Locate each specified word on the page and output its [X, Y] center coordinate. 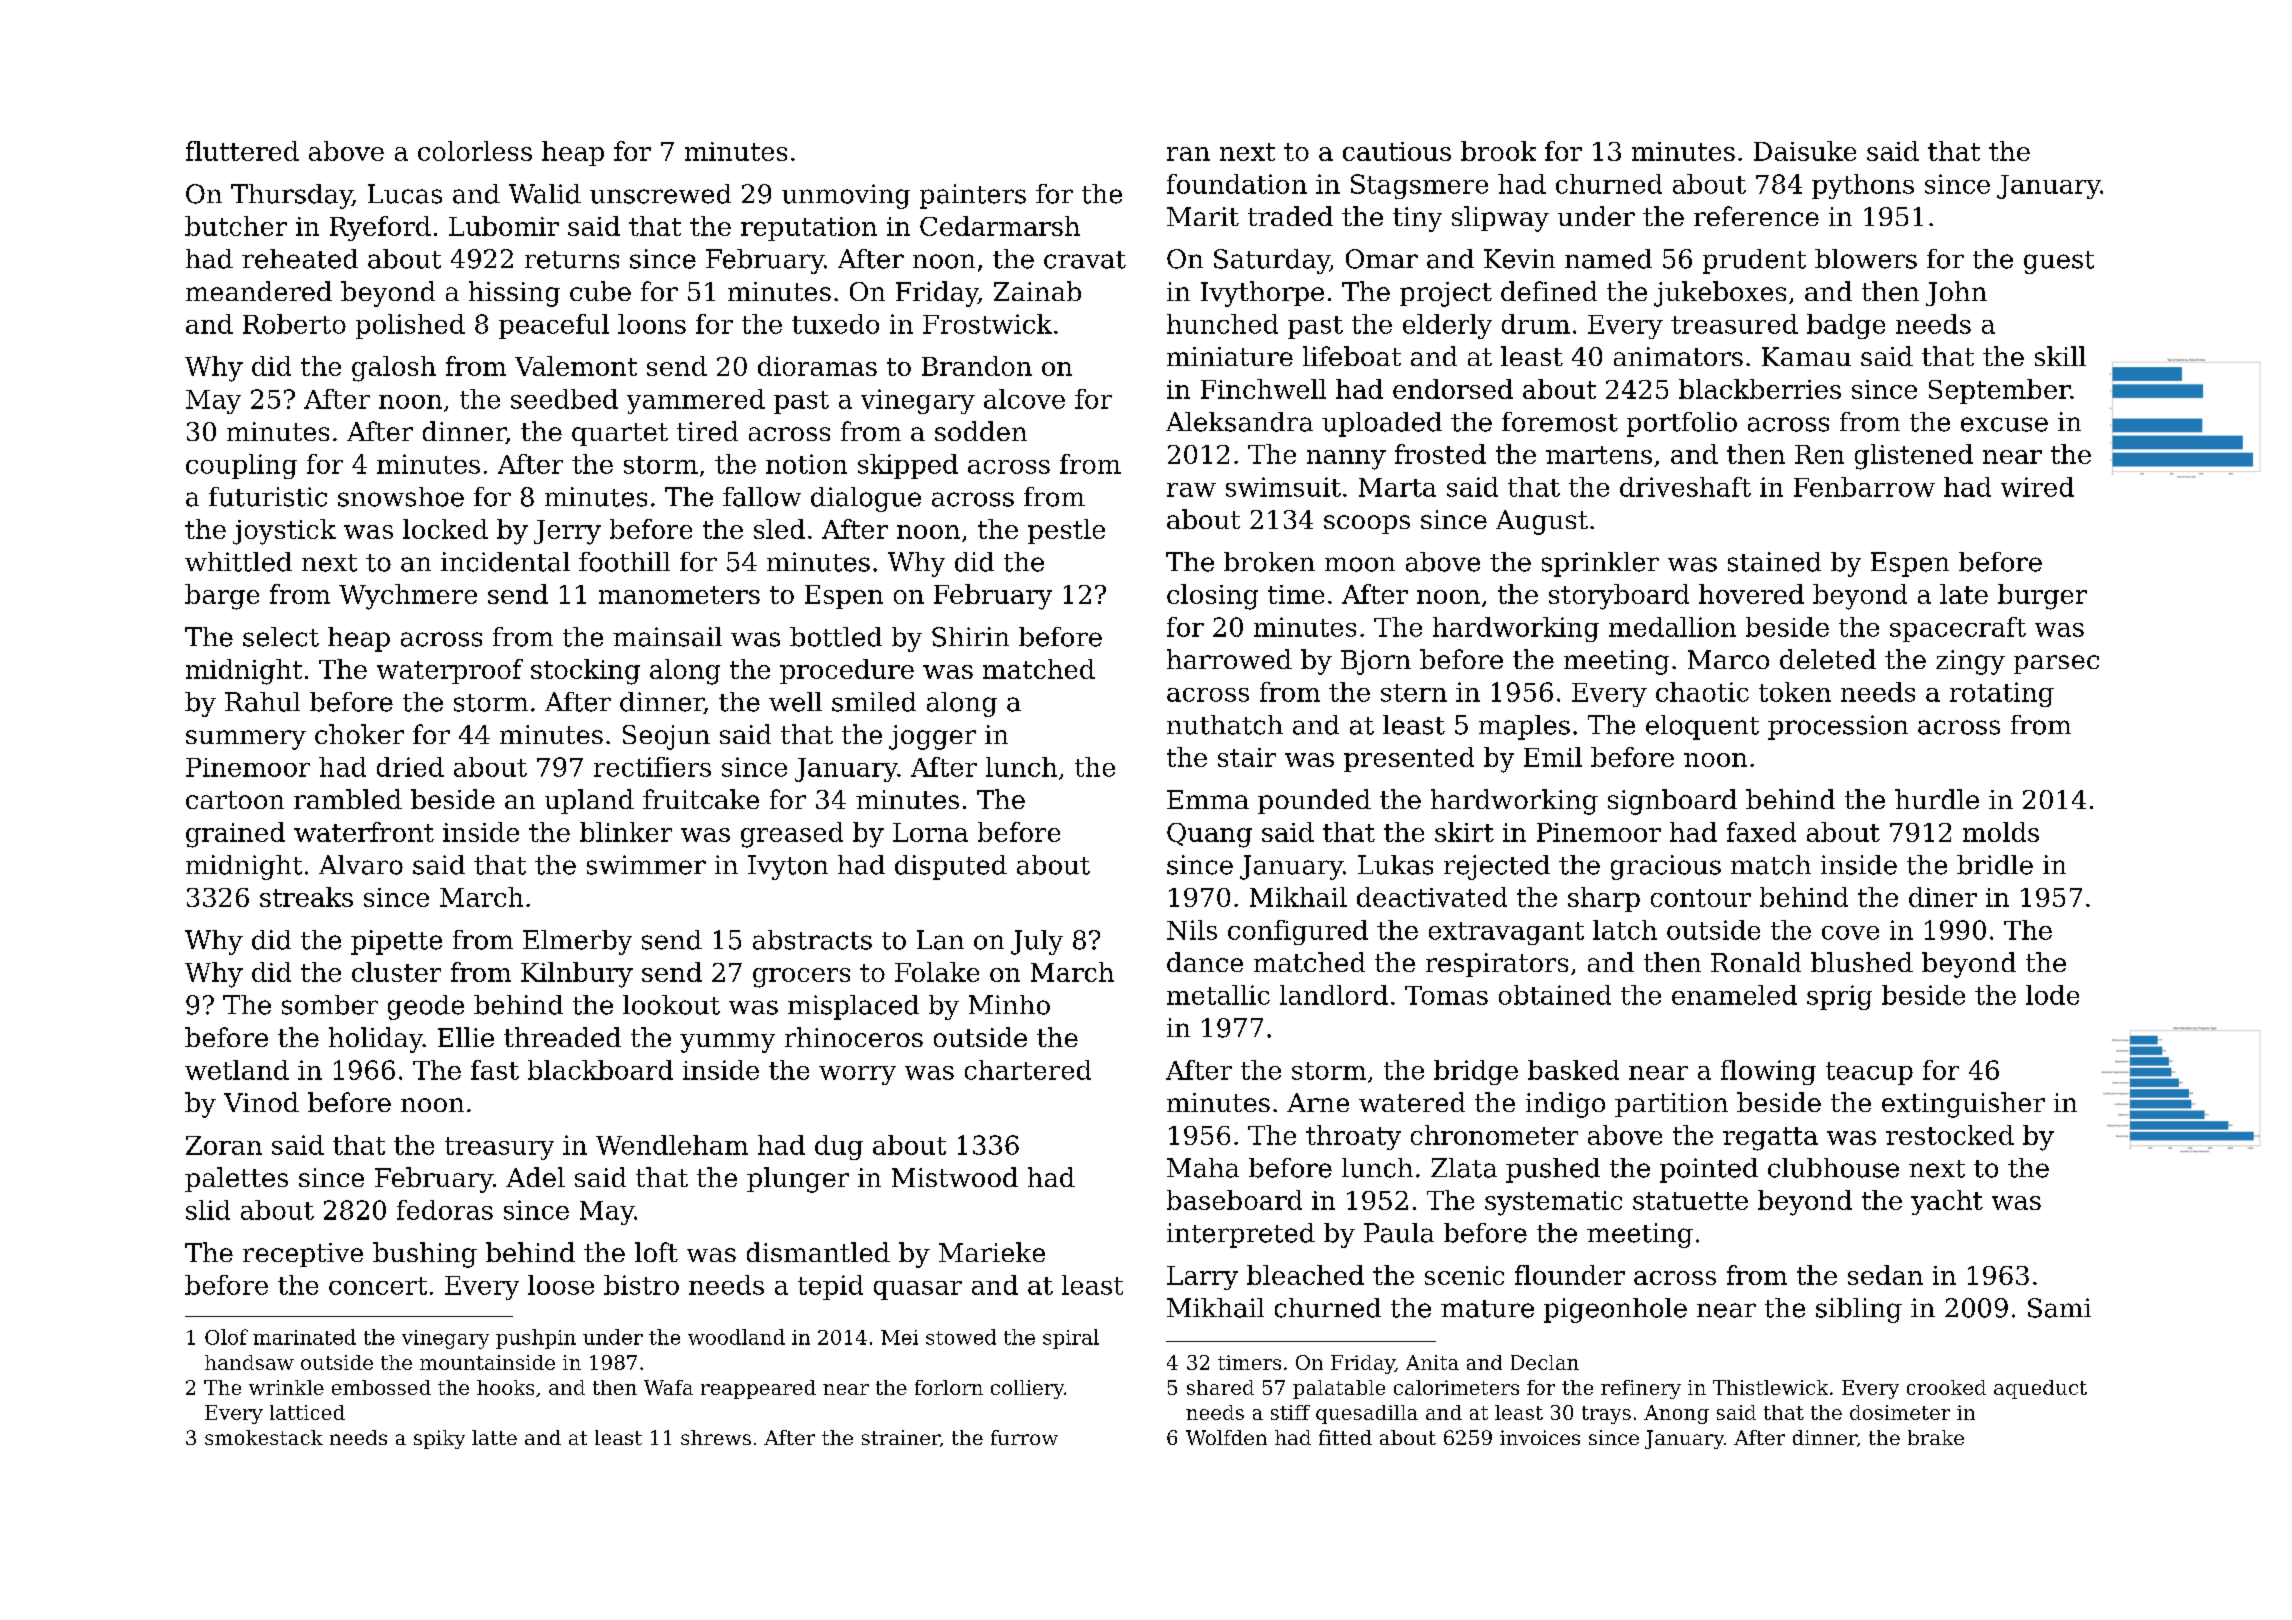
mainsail [667, 637]
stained [1774, 562]
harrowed [1229, 659]
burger [2042, 597]
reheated [300, 259]
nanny [1346, 460]
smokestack [264, 1437]
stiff [1290, 1412]
